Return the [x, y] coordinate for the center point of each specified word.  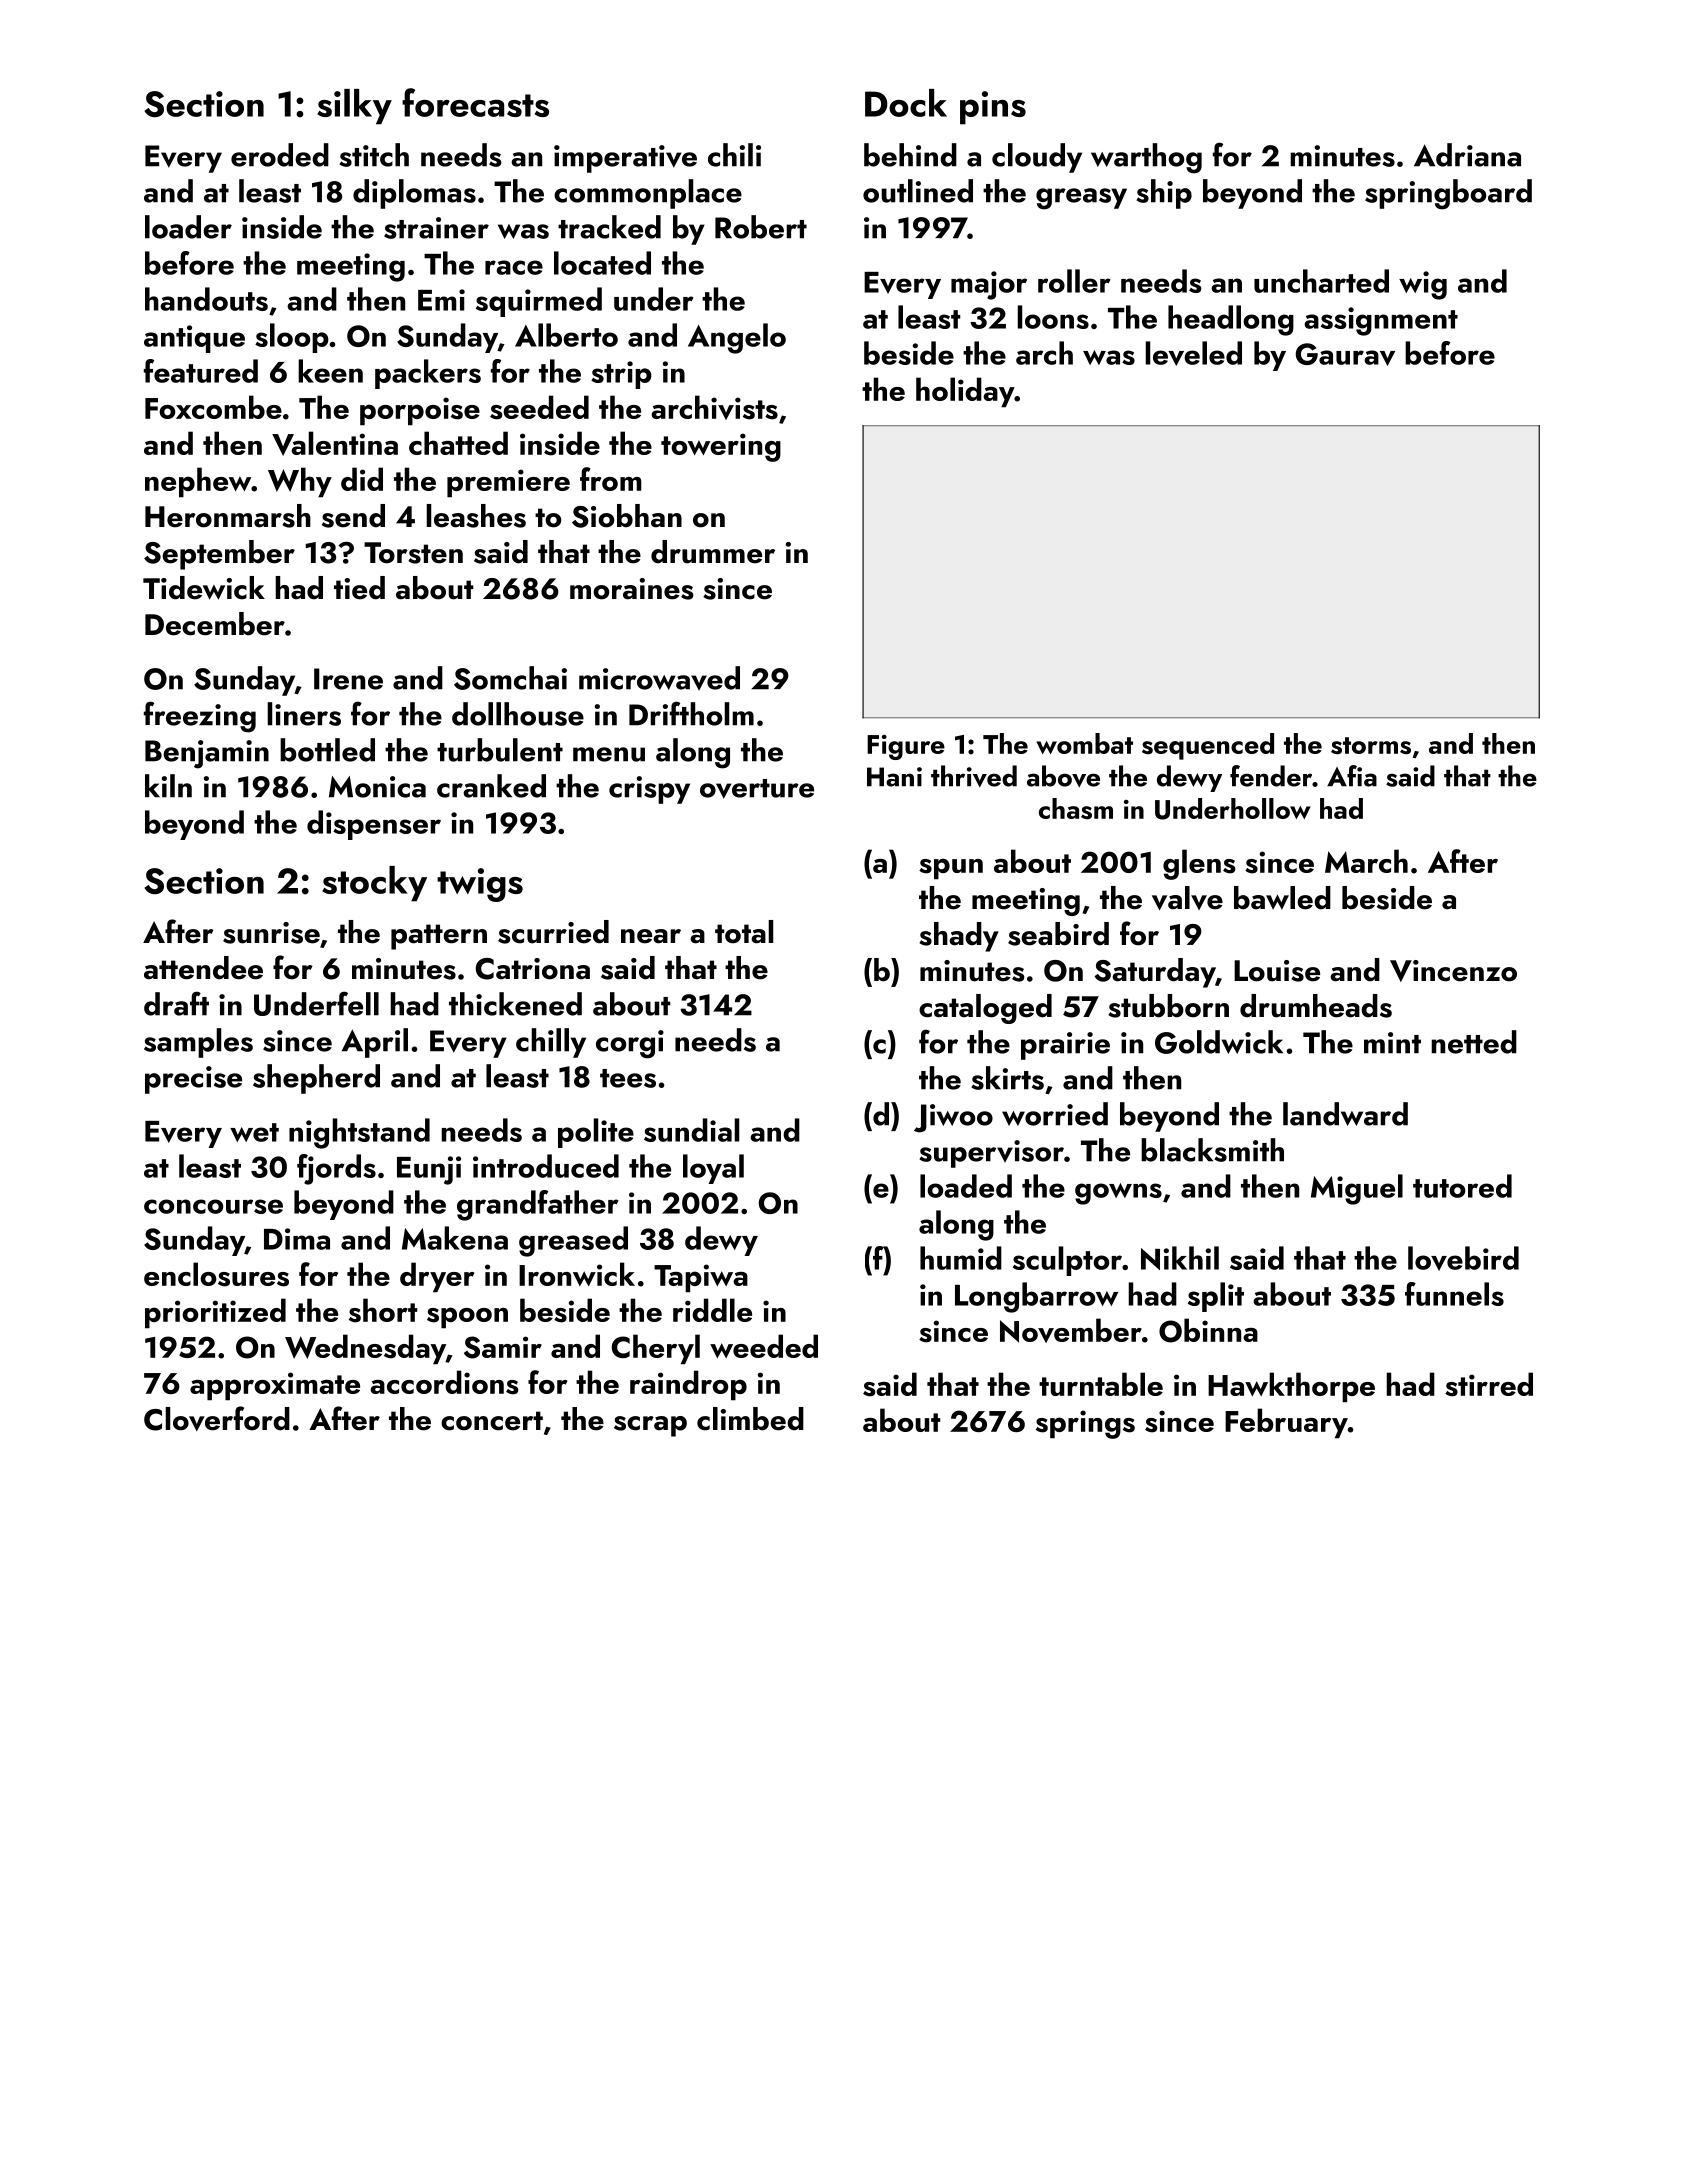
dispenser [374, 825]
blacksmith [1212, 1150]
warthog [1146, 158]
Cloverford [217, 1418]
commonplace [648, 194]
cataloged [985, 1009]
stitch [374, 155]
